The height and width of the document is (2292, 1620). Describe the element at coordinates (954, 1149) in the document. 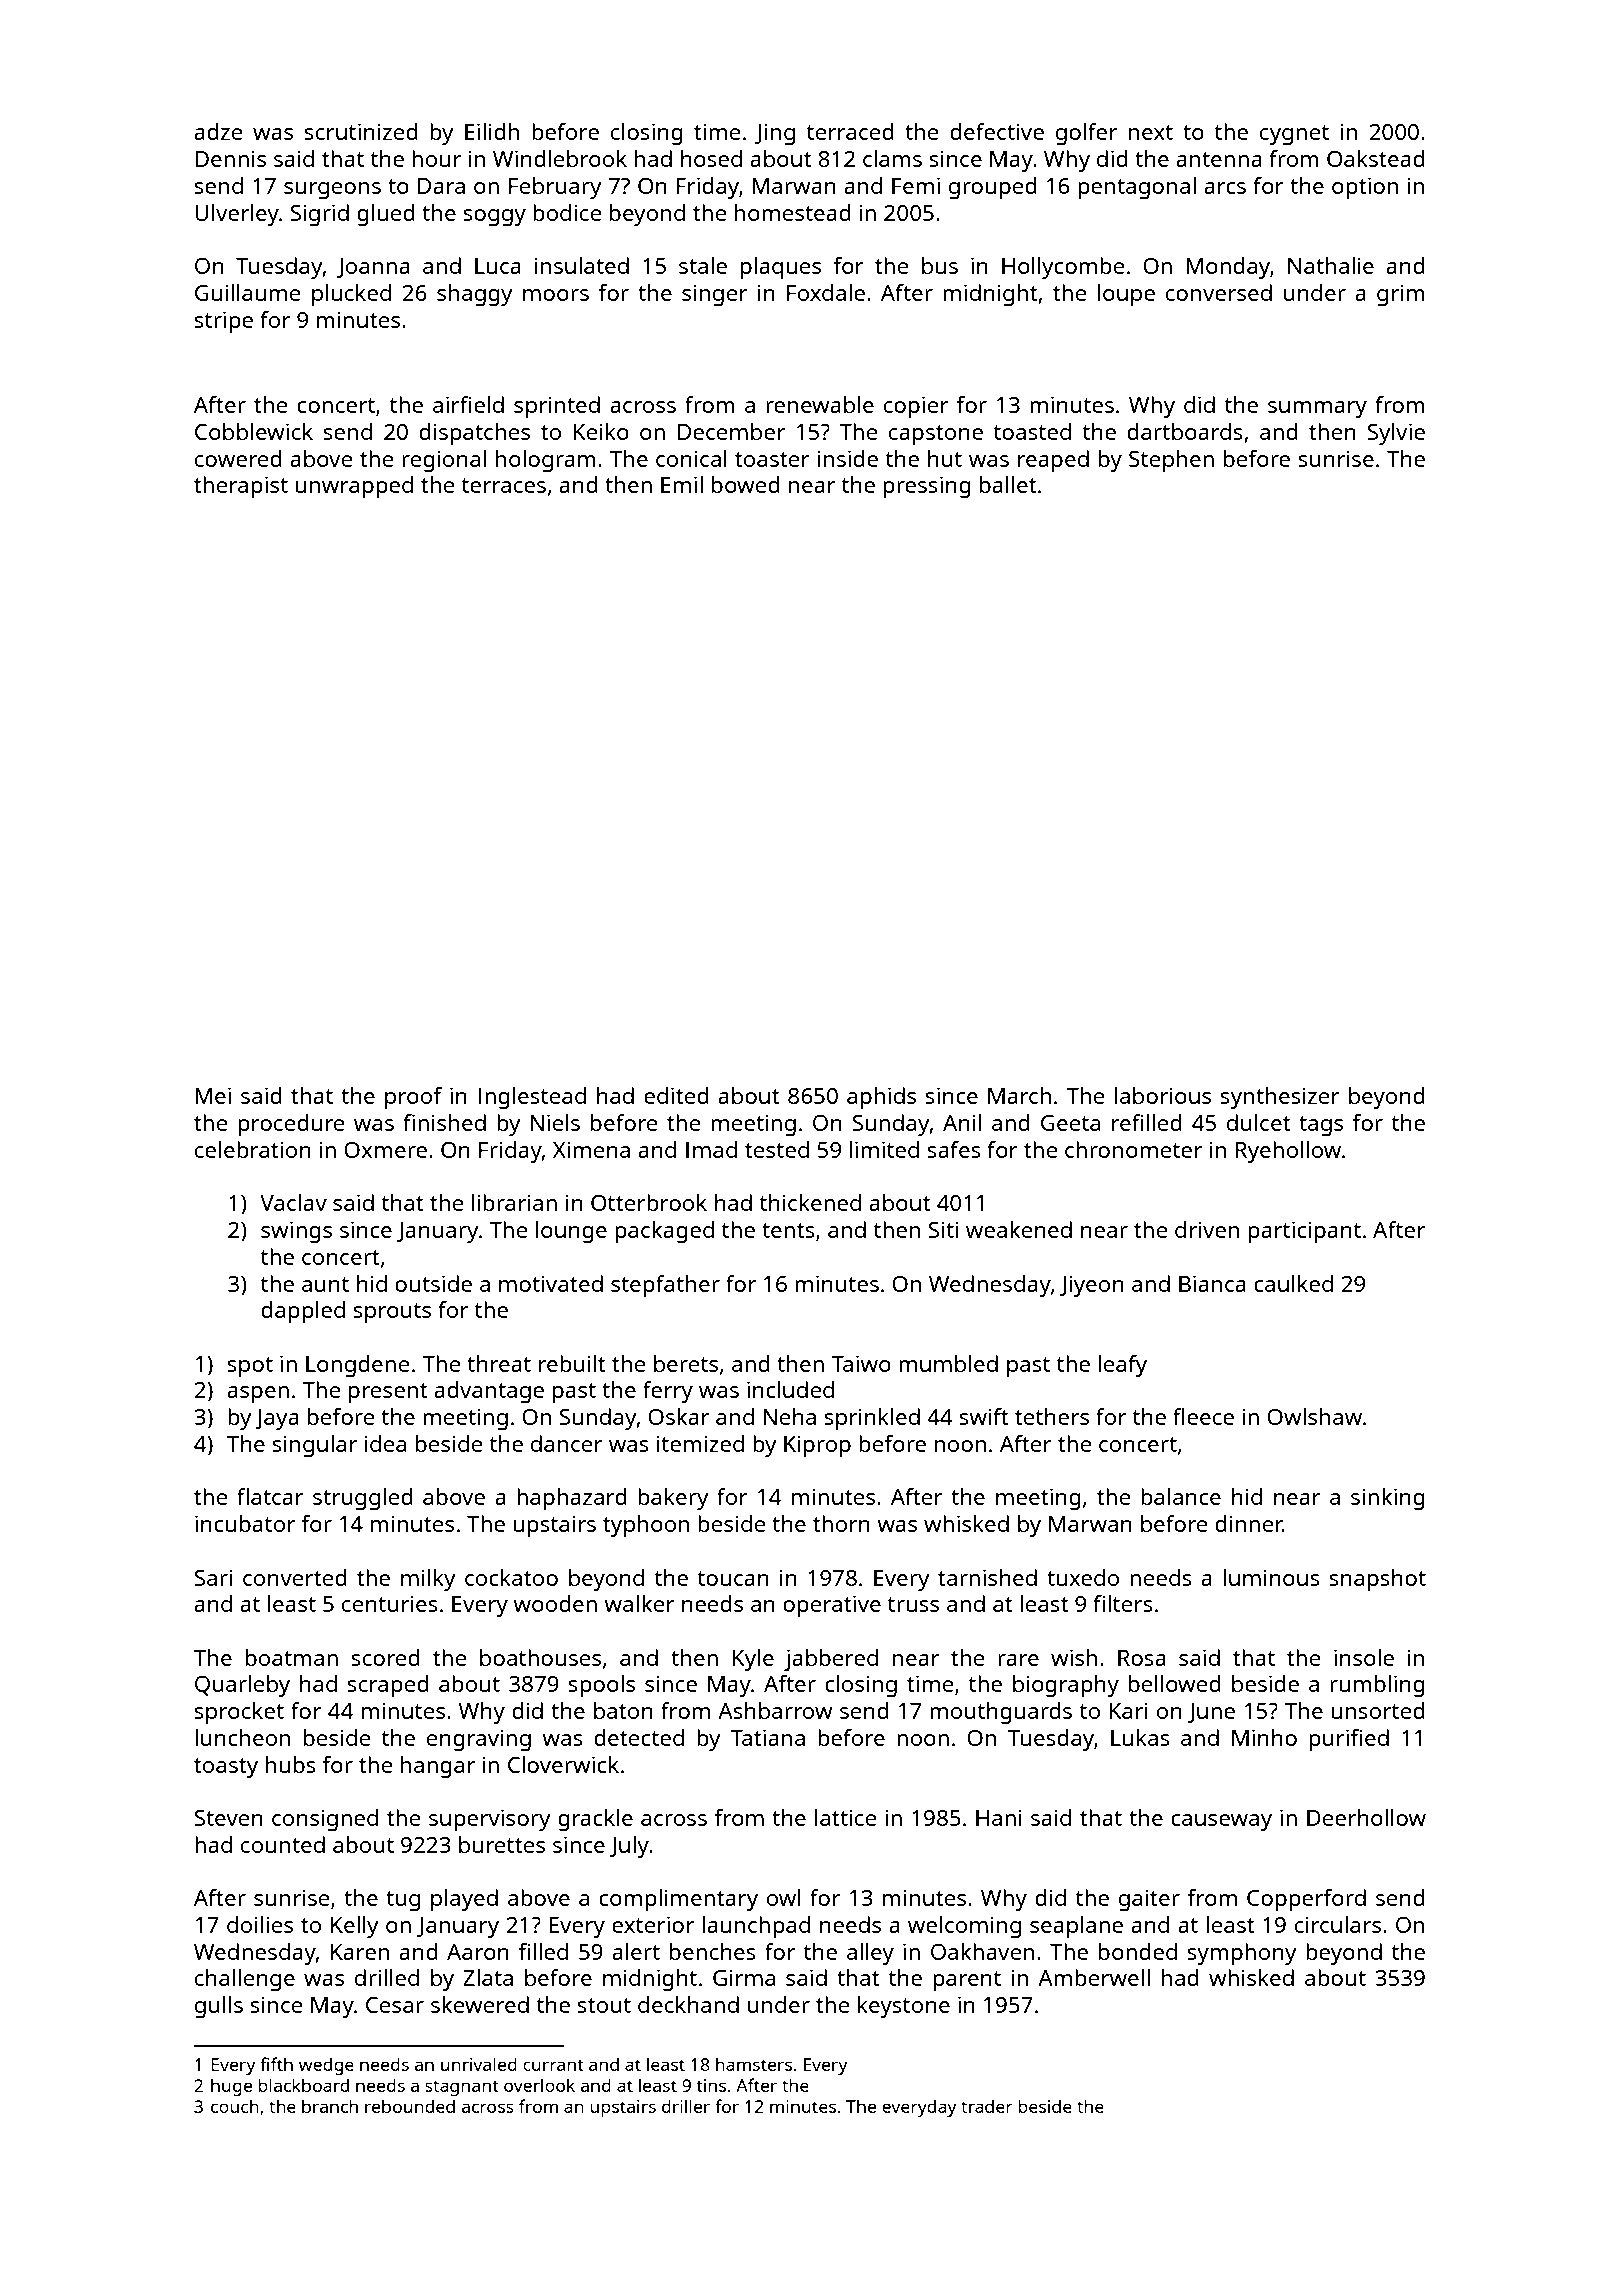

I see `safes` at that location.
